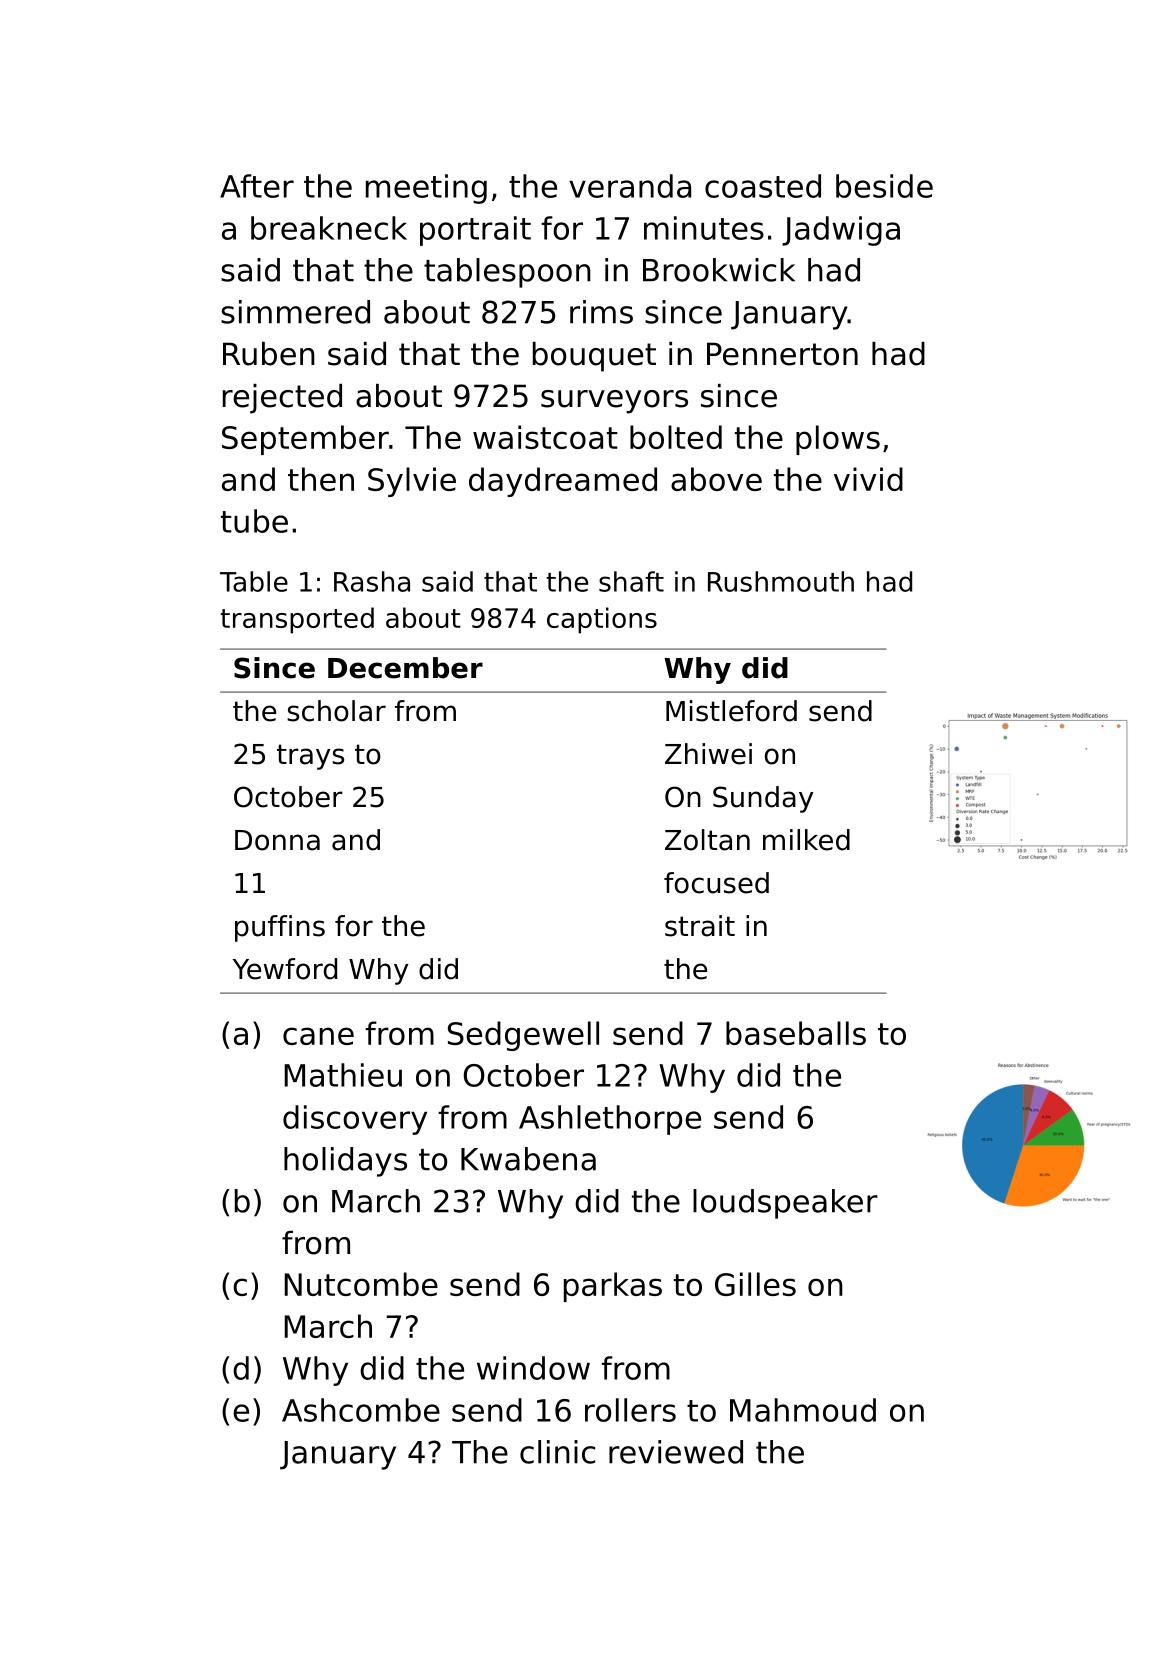 The height and width of the screenshot is (1654, 1165). What do you see at coordinates (528, 1159) in the screenshot?
I see `Kwabena` at bounding box center [528, 1159].
